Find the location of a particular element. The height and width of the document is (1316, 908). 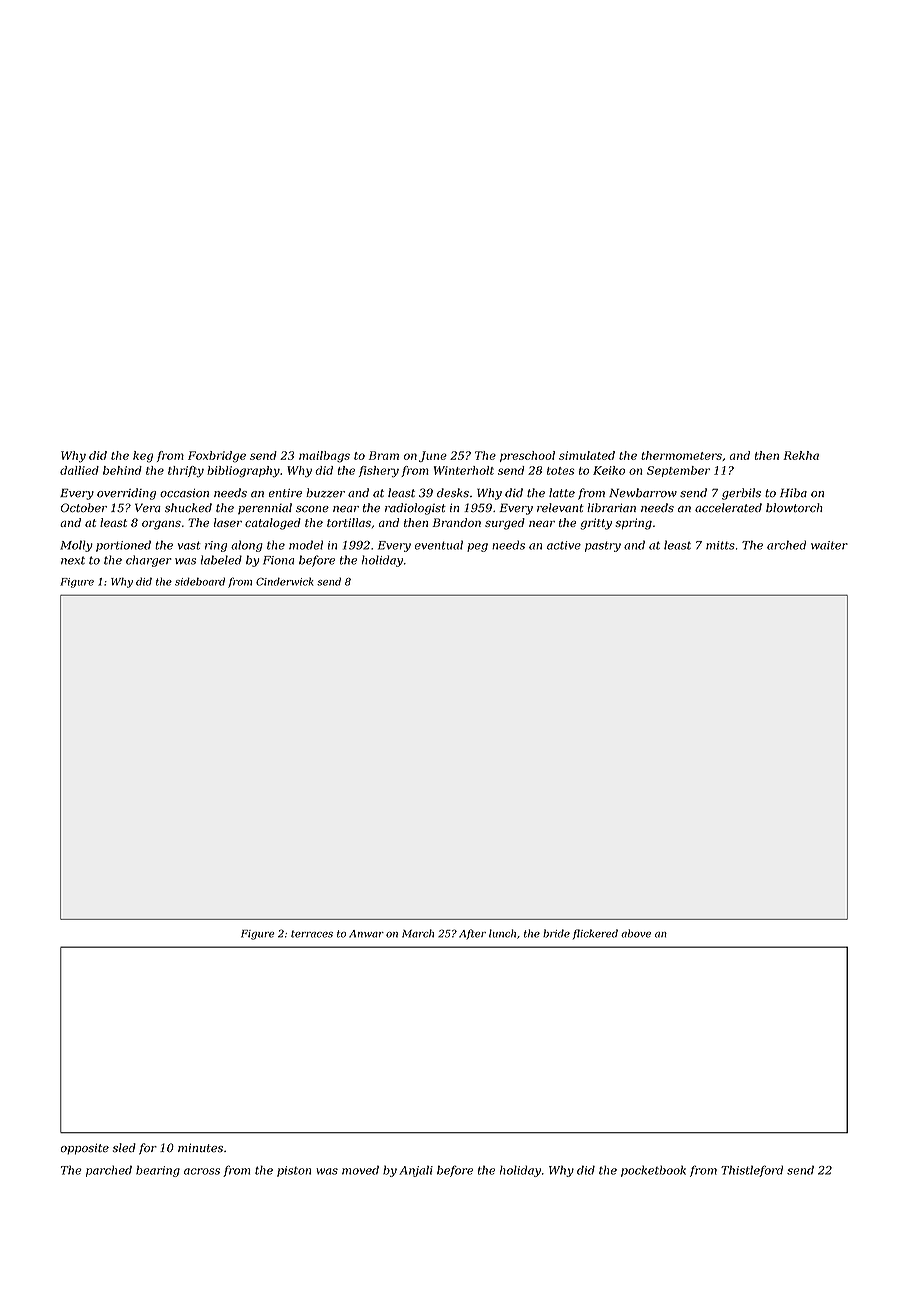

dallied is located at coordinates (79, 470).
